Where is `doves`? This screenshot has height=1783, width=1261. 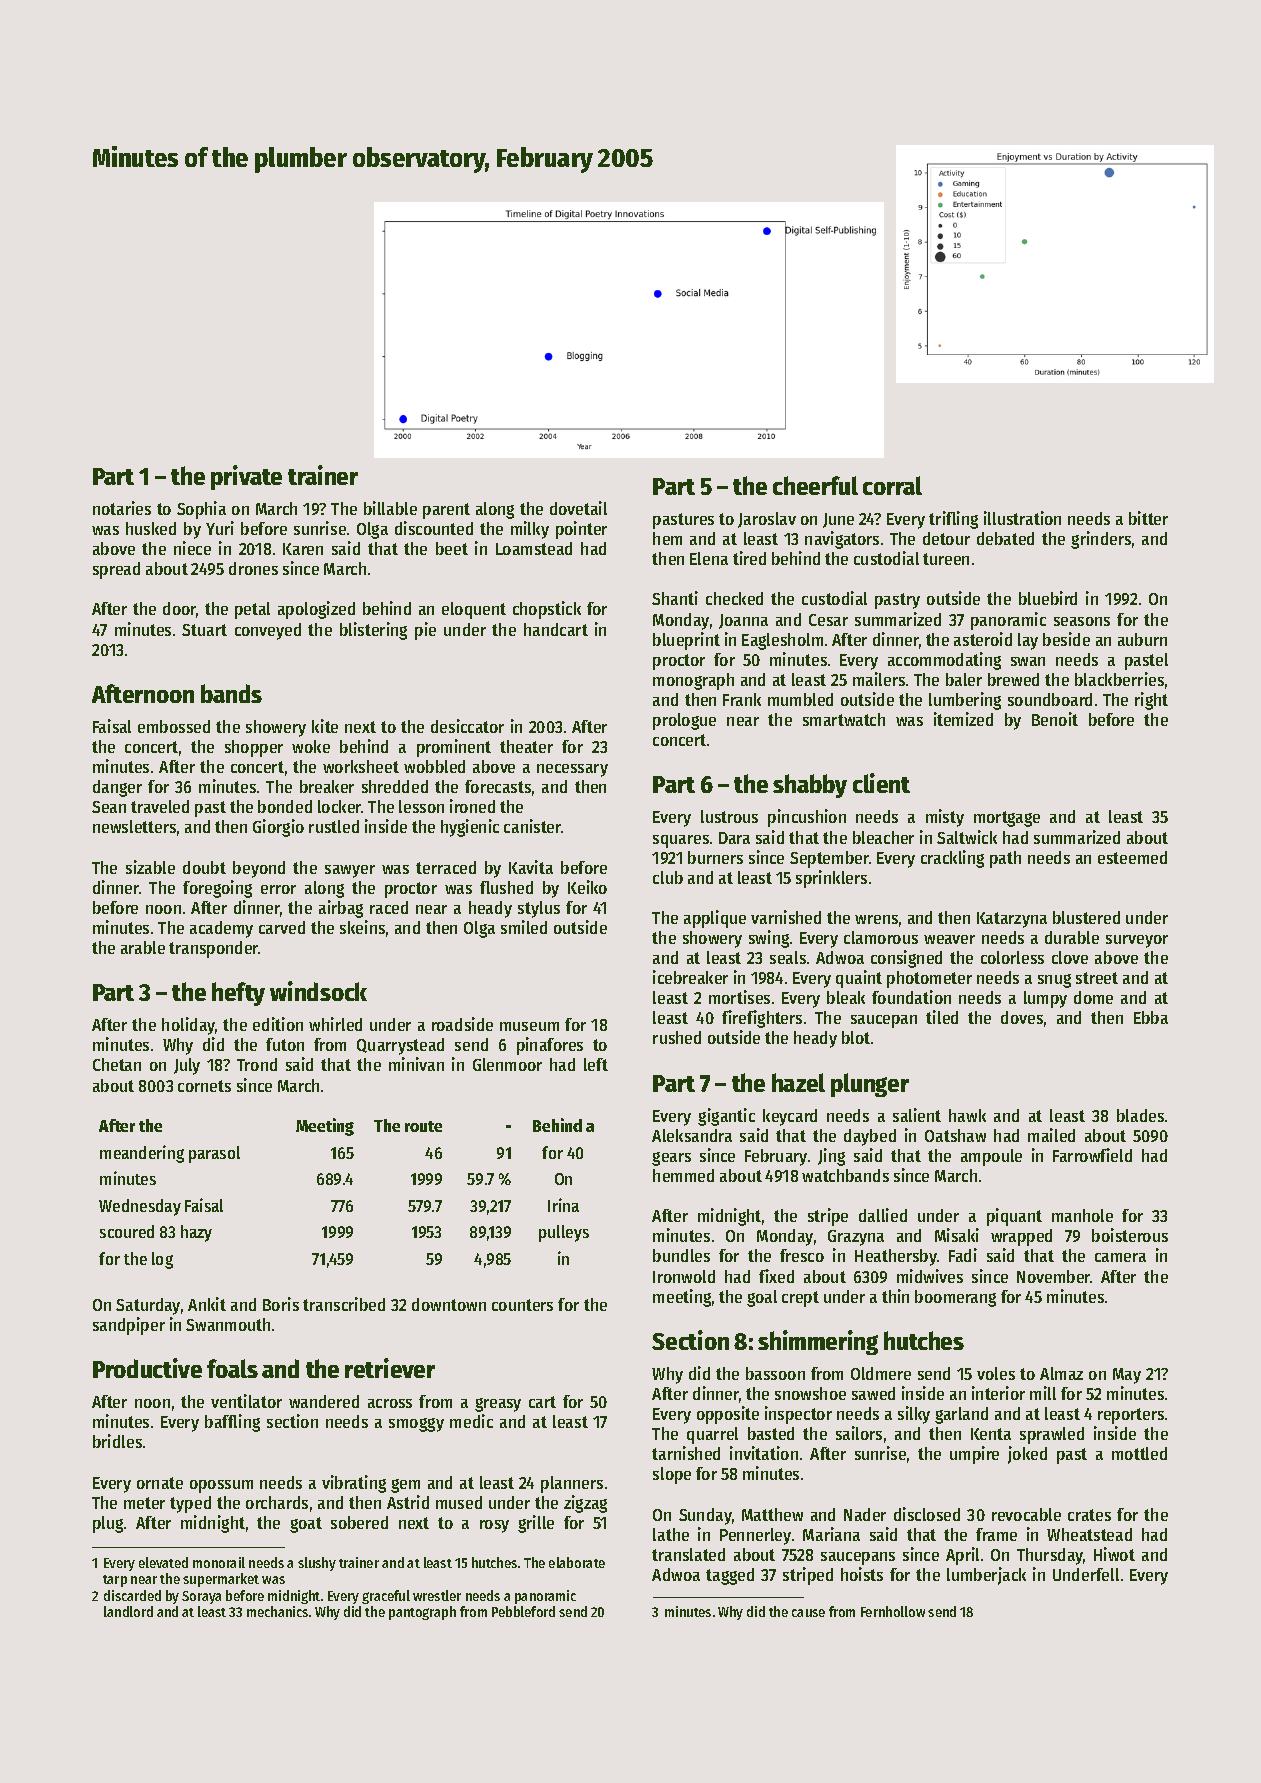 doves is located at coordinates (1022, 1017).
